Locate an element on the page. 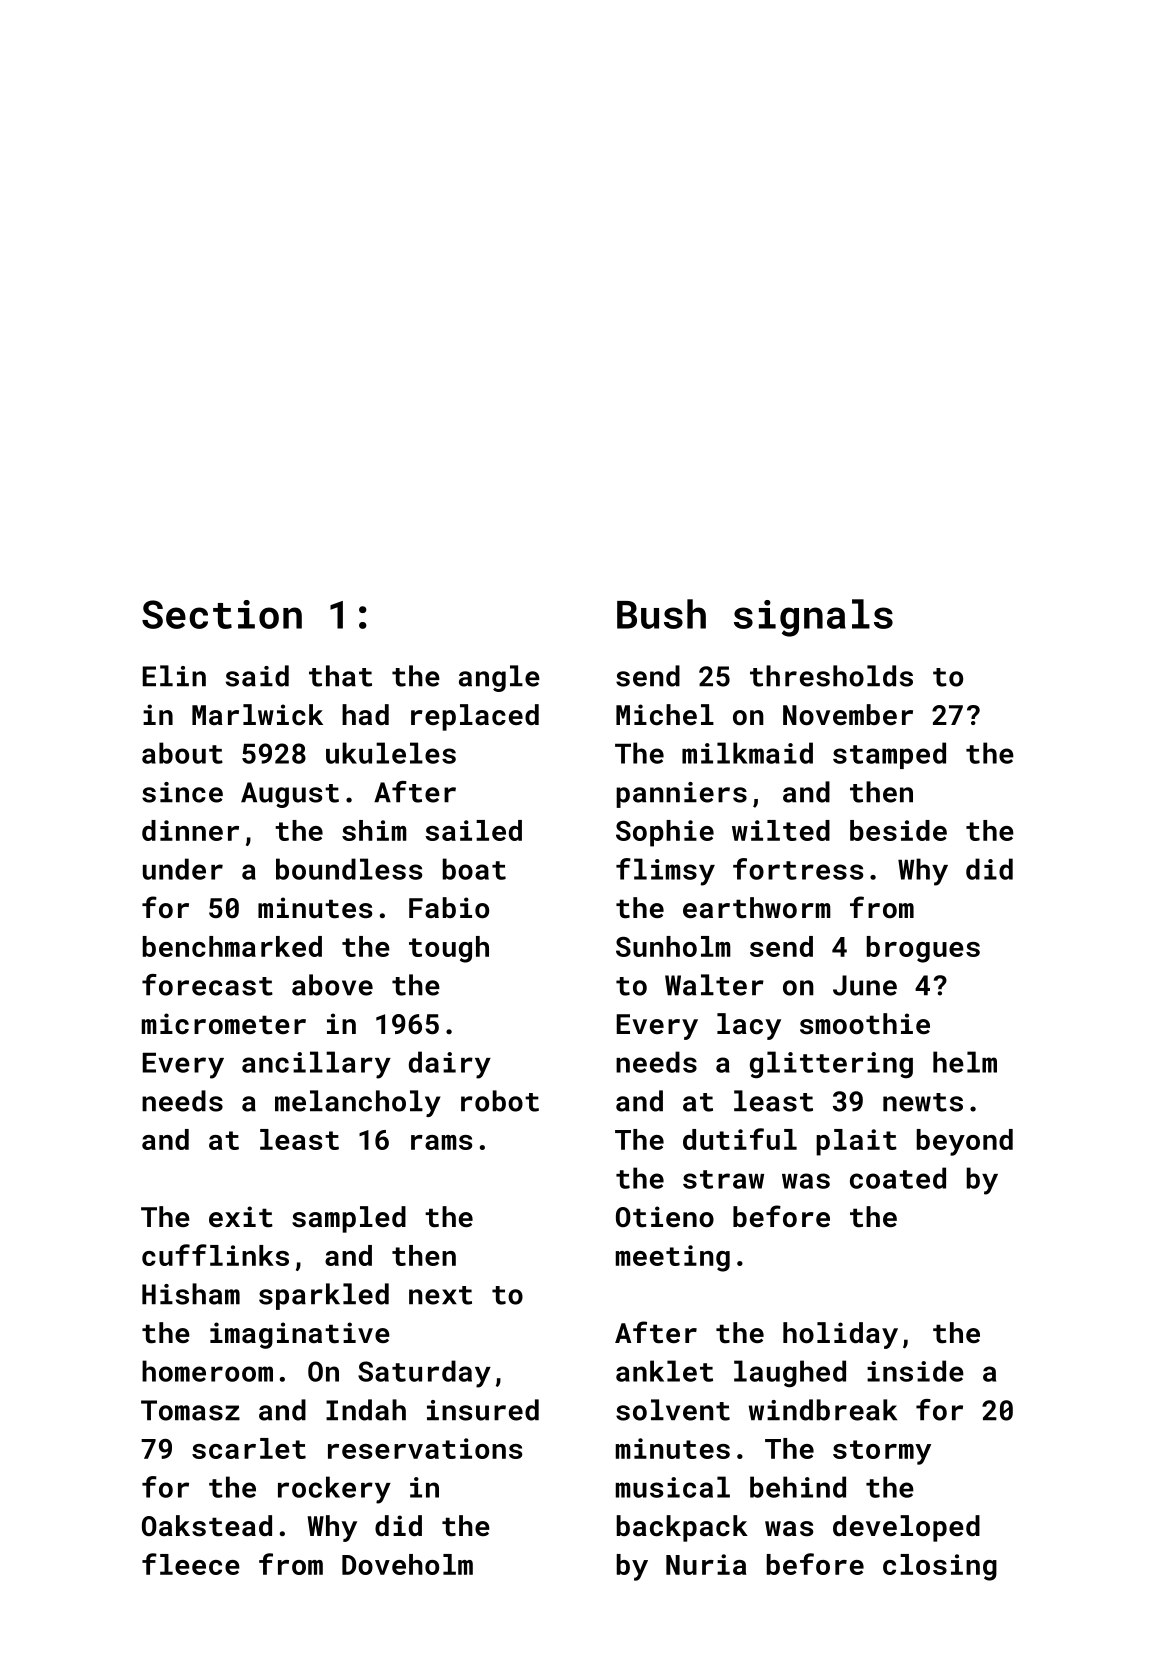 The image size is (1165, 1654). anklet is located at coordinates (664, 1371).
